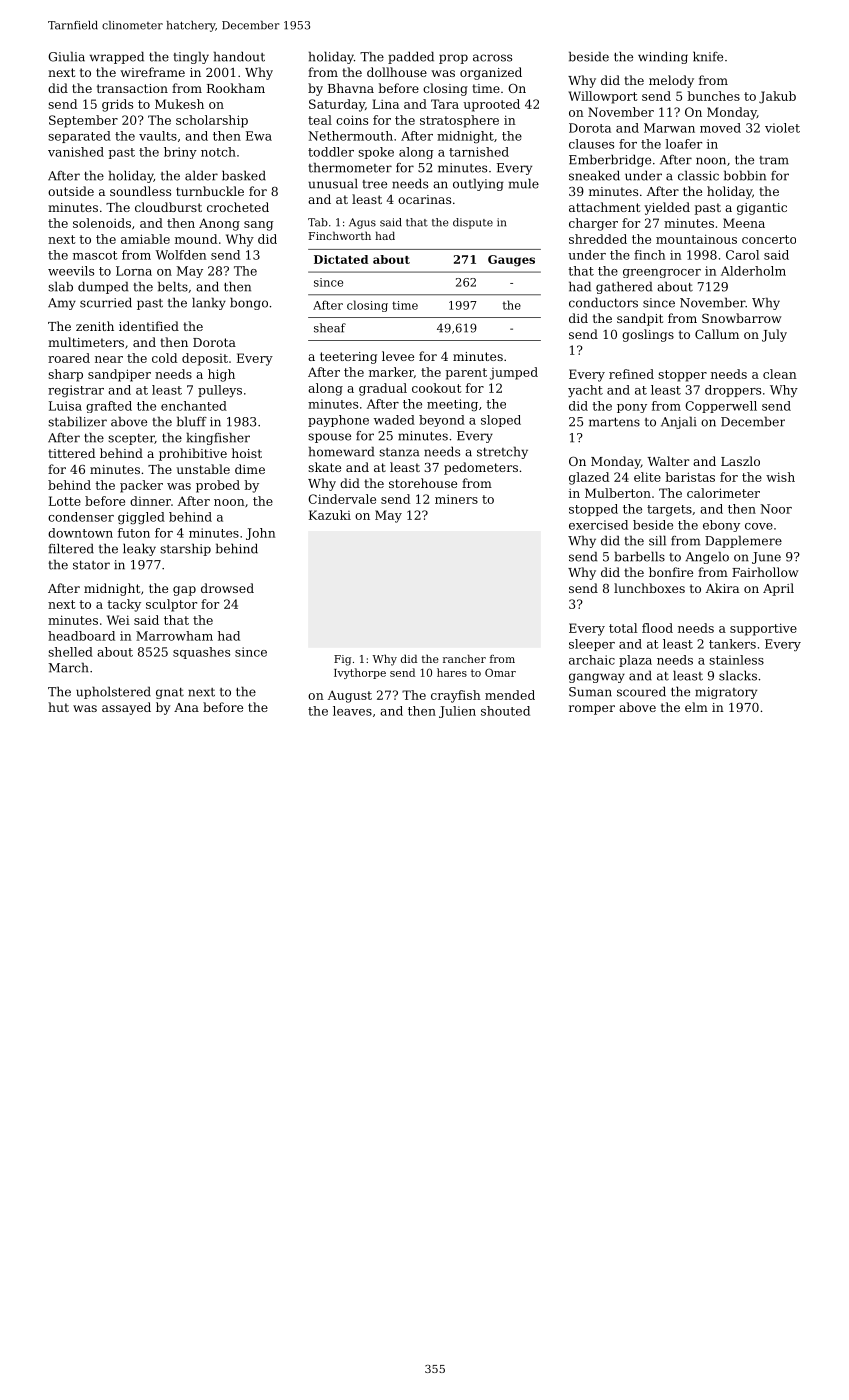 The height and width of the screenshot is (1400, 849). Describe the element at coordinates (411, 57) in the screenshot. I see `padded` at that location.
